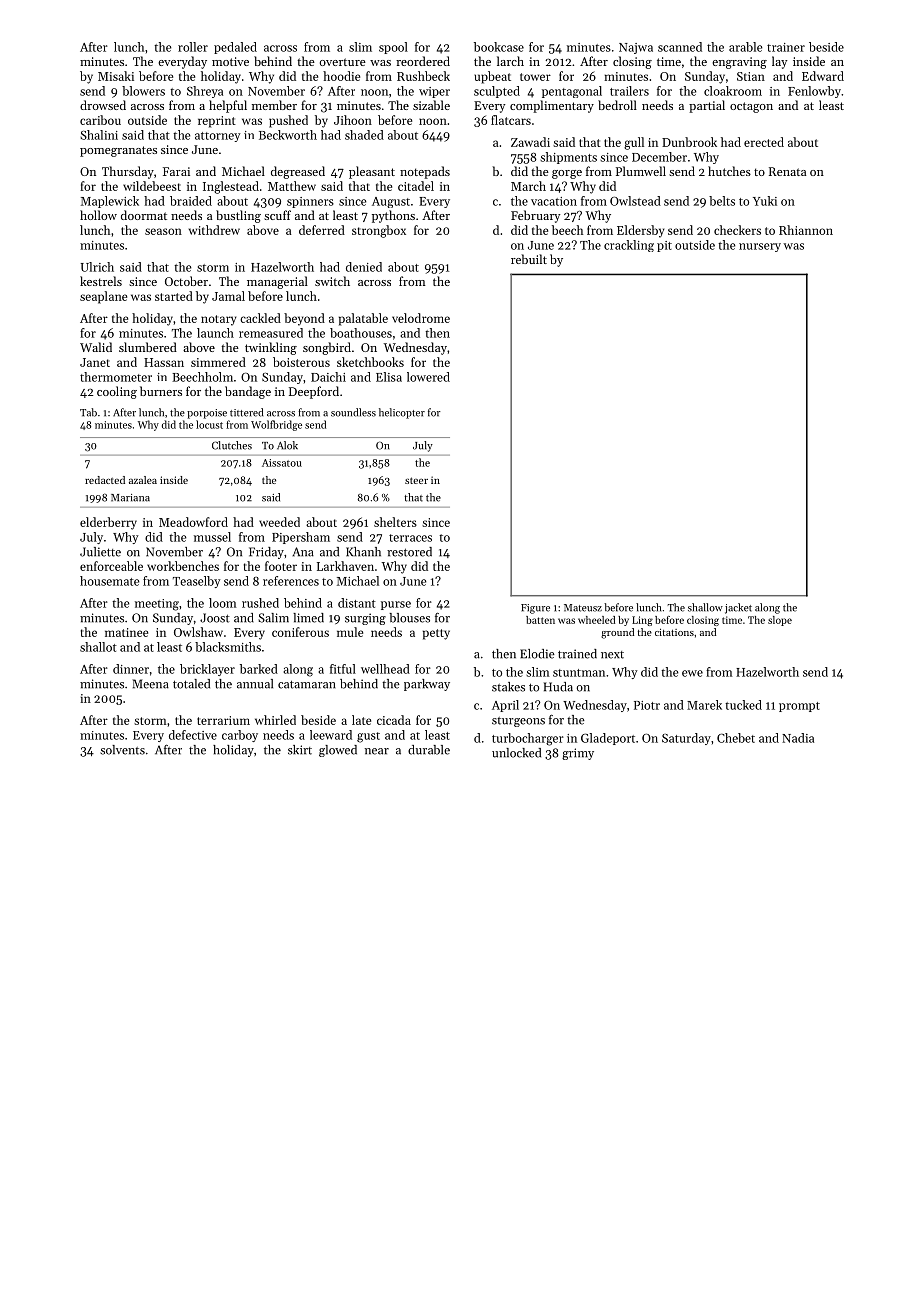  I want to click on hollow, so click(98, 215).
